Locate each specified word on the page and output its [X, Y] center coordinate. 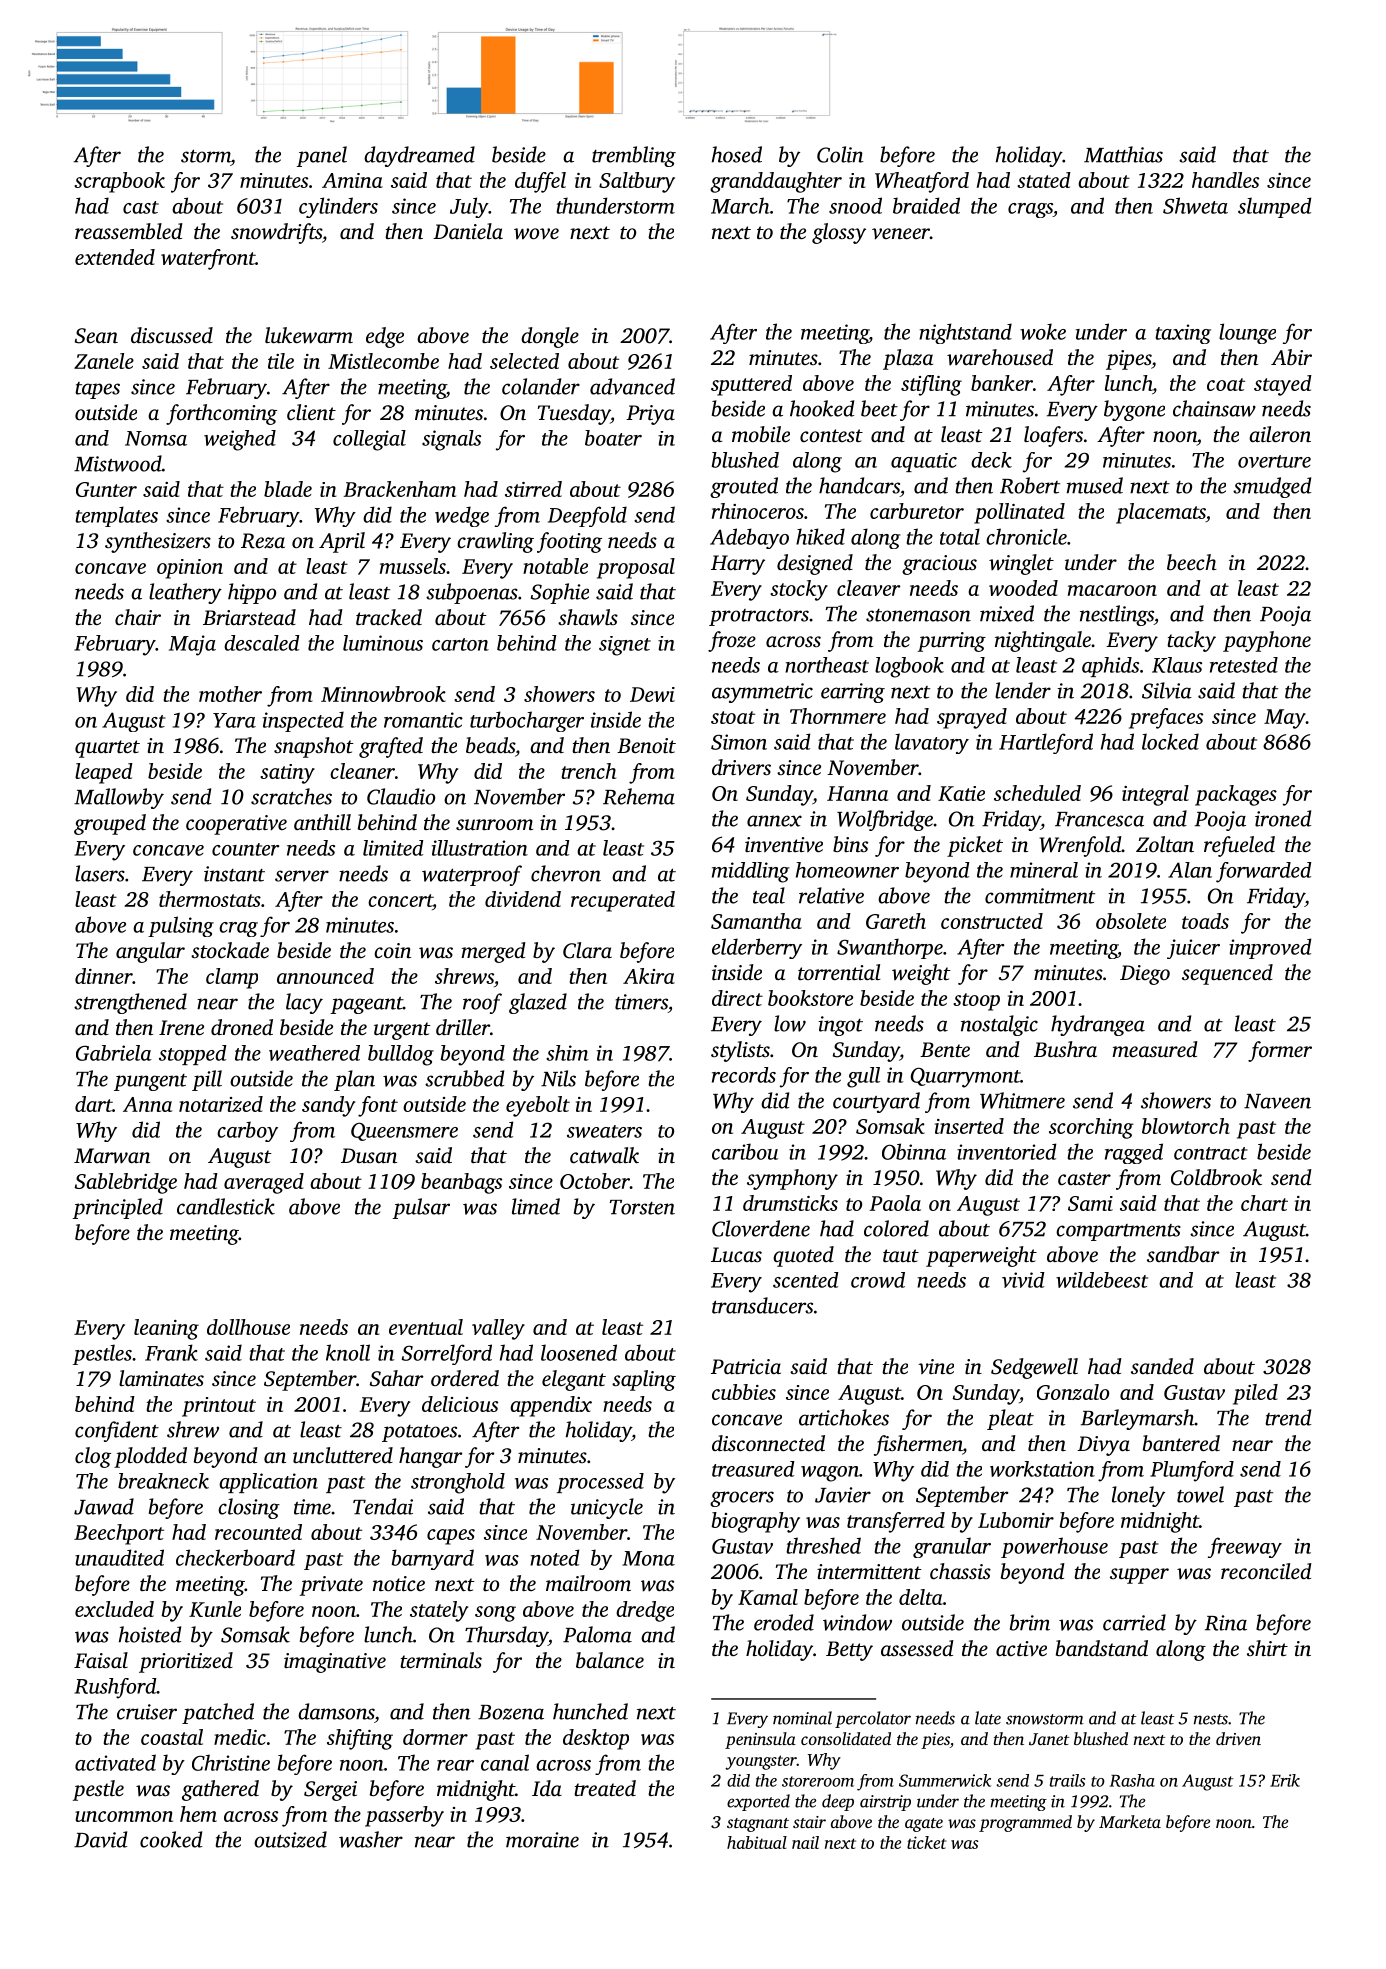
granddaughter [776, 182]
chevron [566, 873]
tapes [97, 390]
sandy [328, 1106]
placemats [1161, 513]
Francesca [1099, 819]
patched [218, 1713]
